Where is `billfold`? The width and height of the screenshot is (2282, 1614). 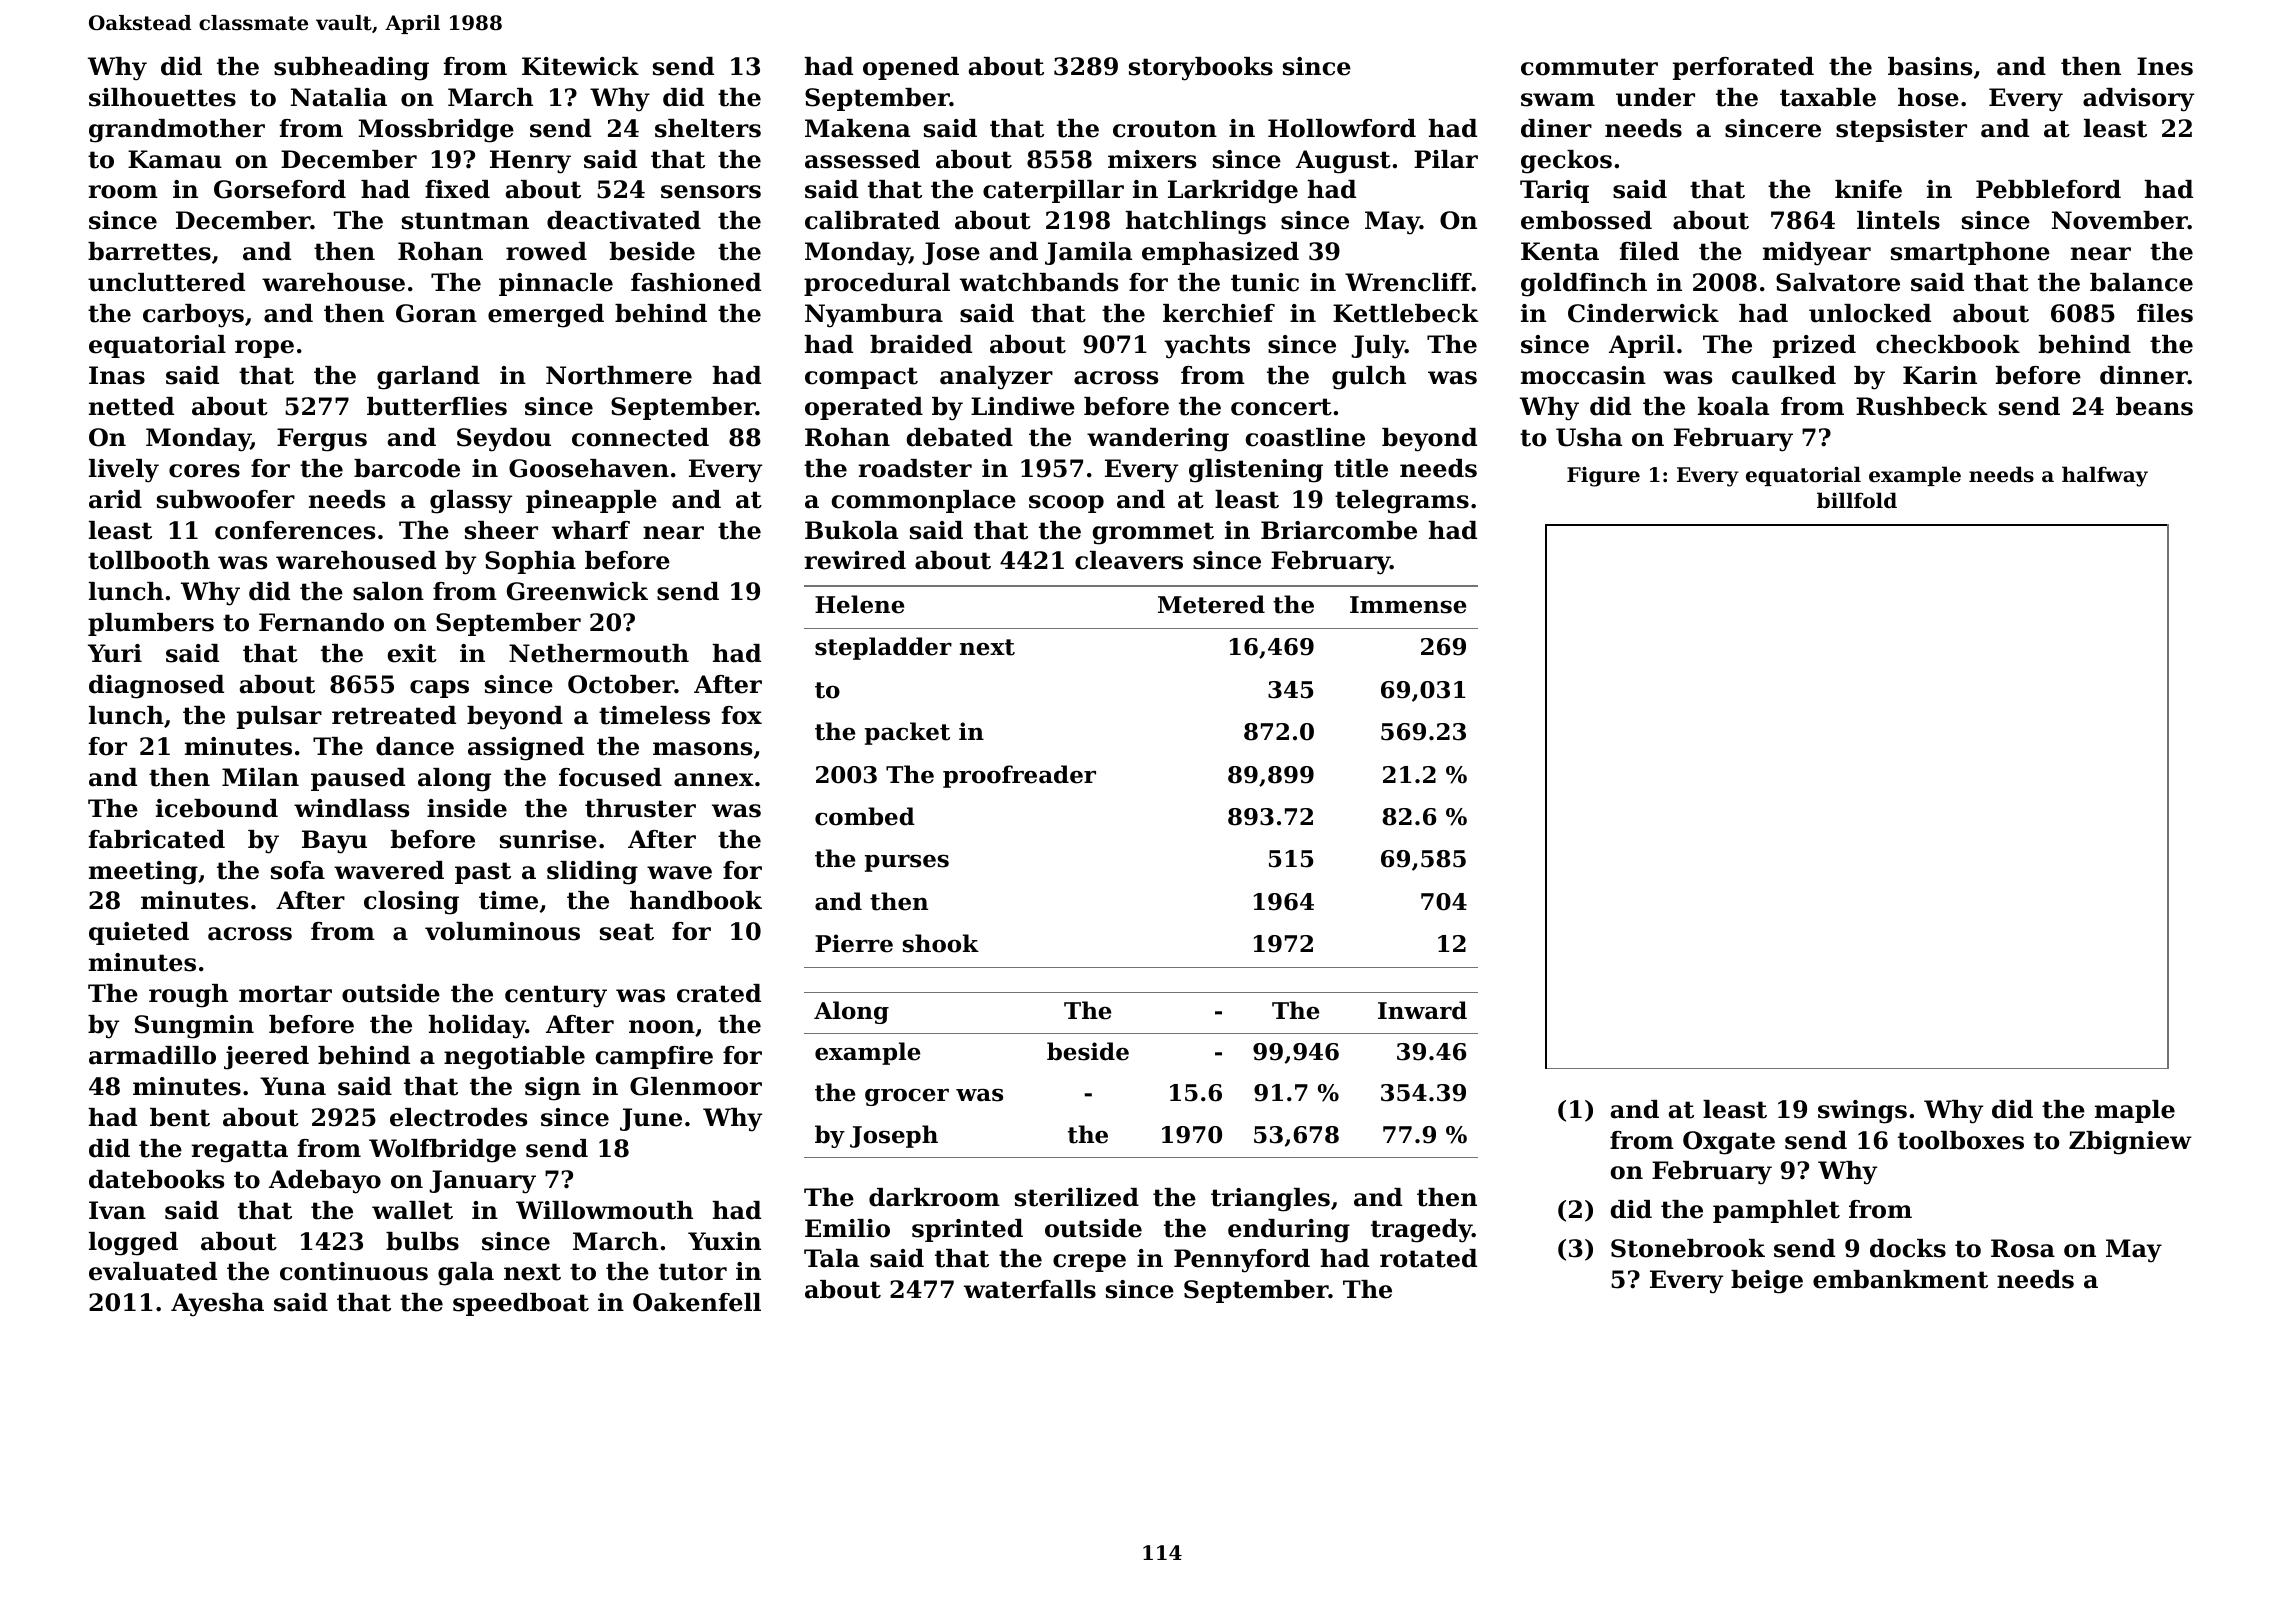
billfold is located at coordinates (1857, 500).
